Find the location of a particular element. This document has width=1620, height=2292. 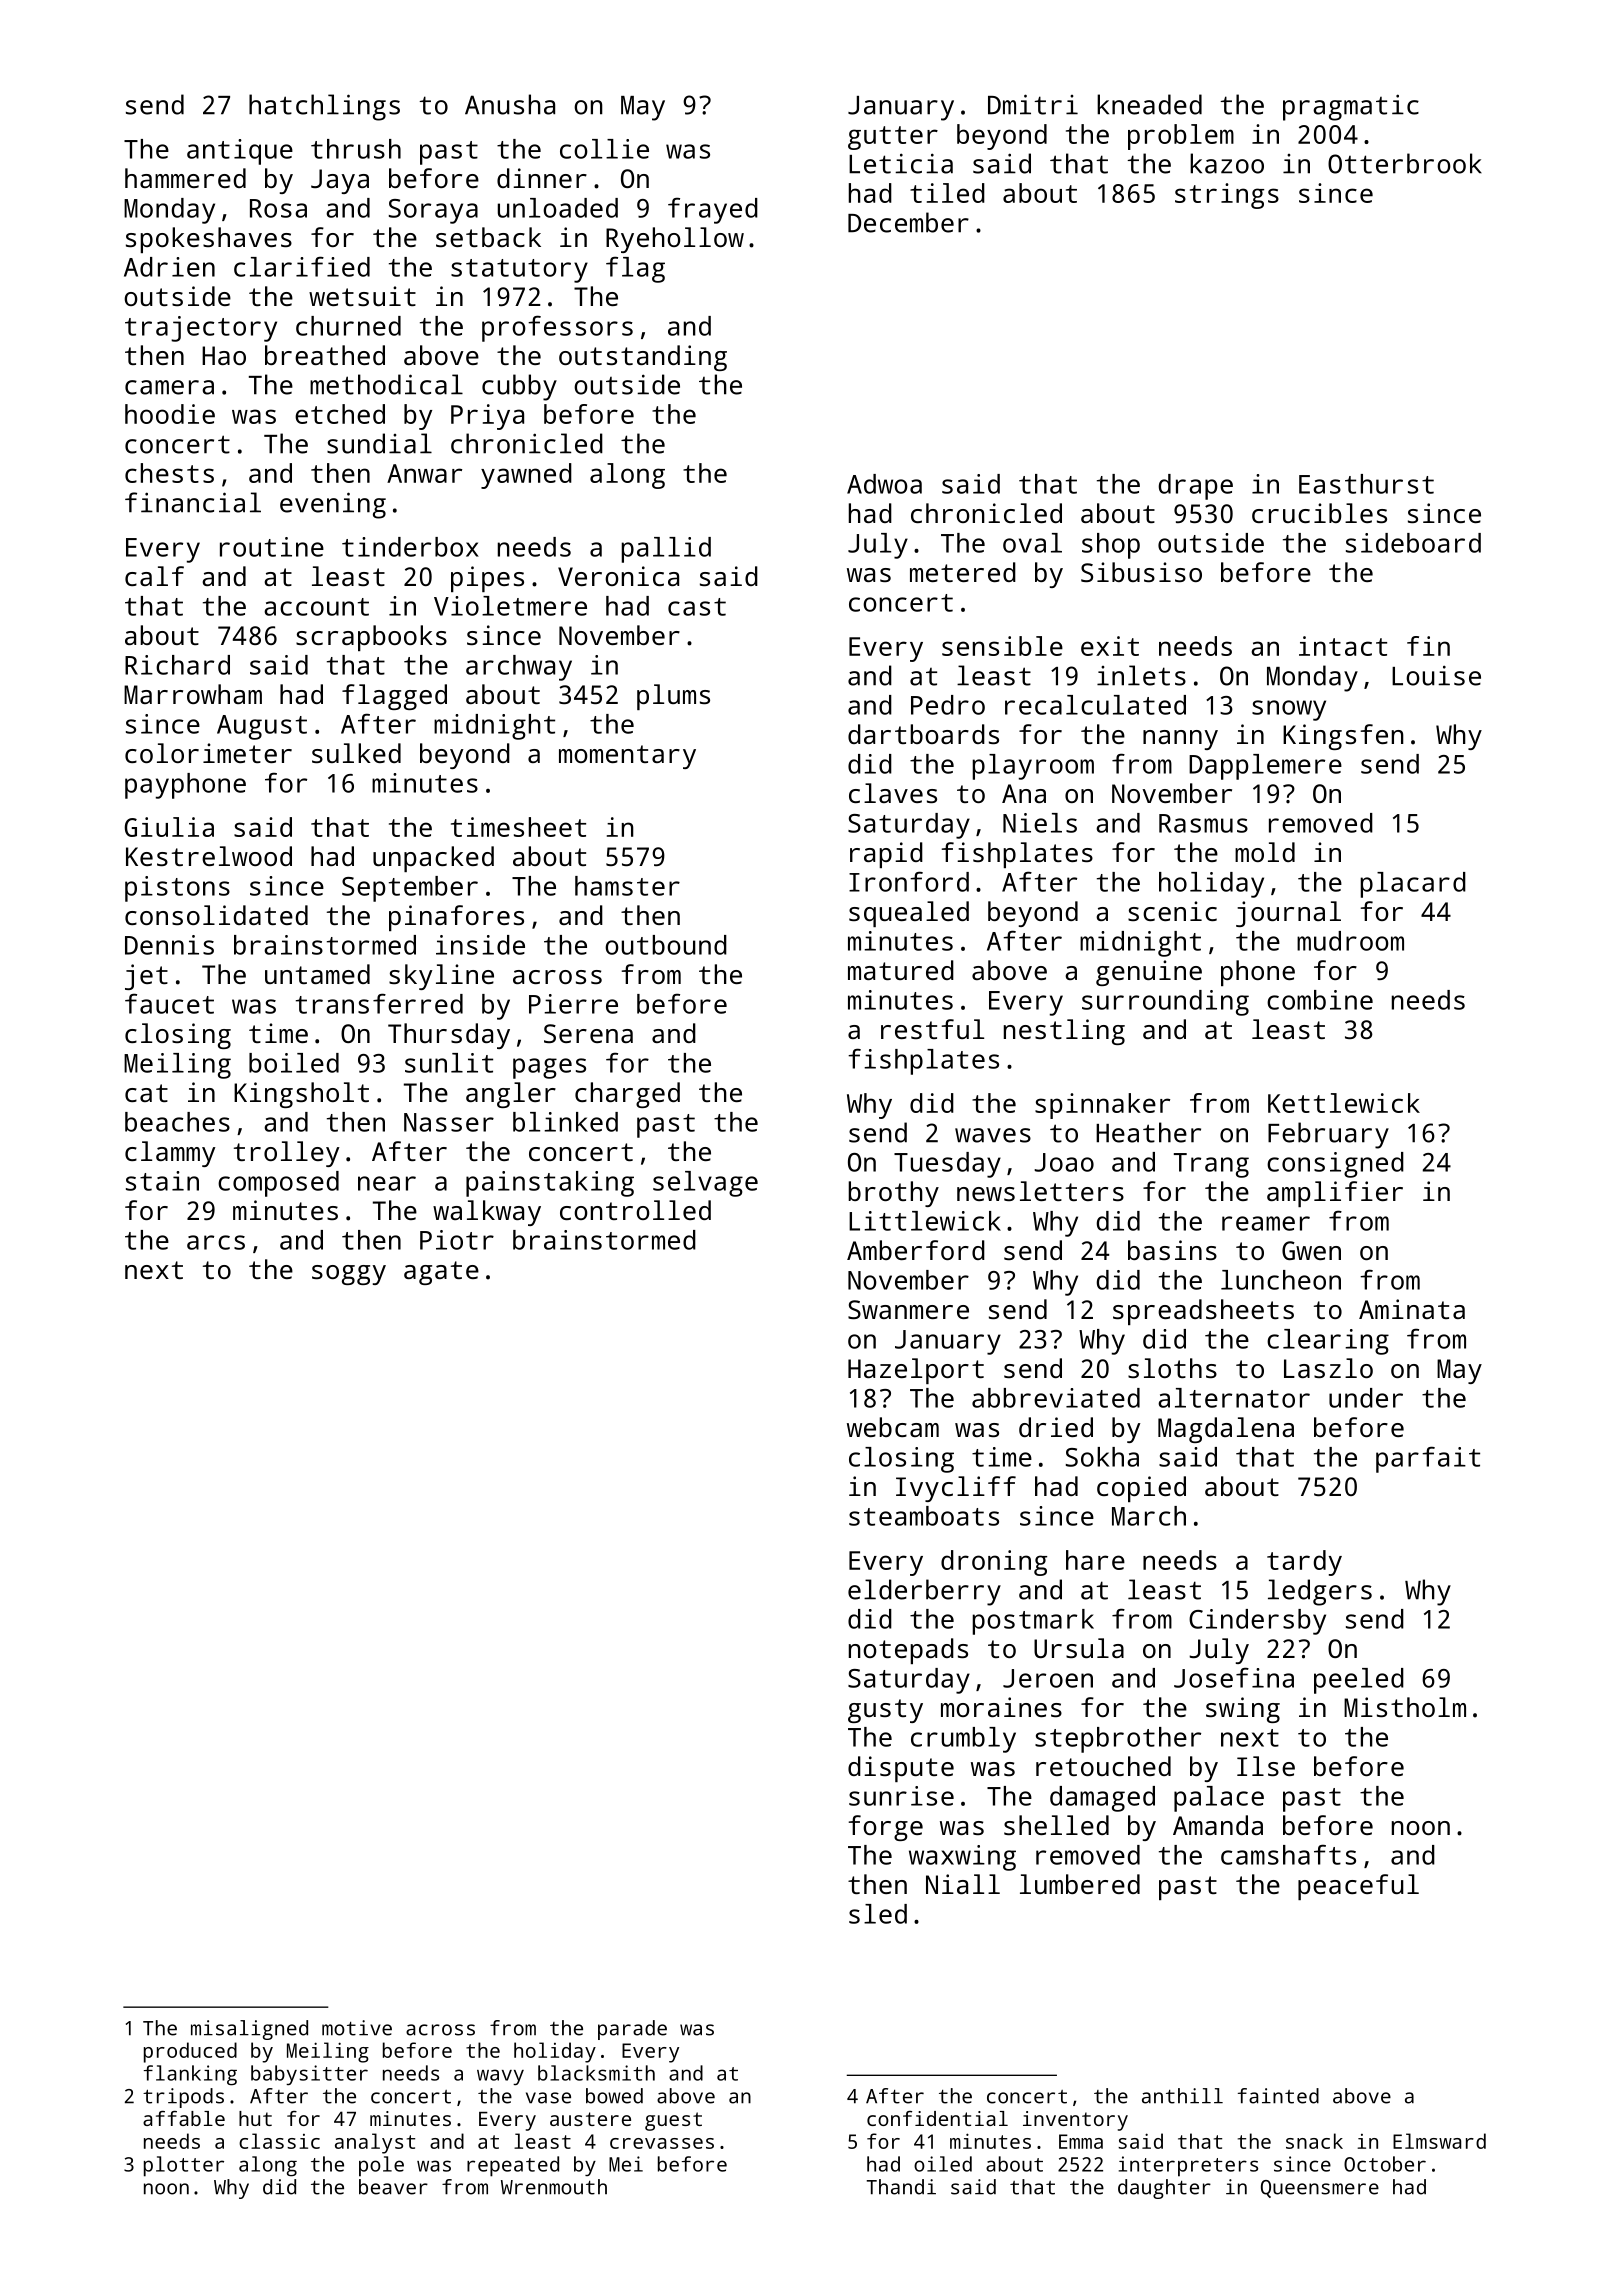

spokeshaves is located at coordinates (209, 240).
